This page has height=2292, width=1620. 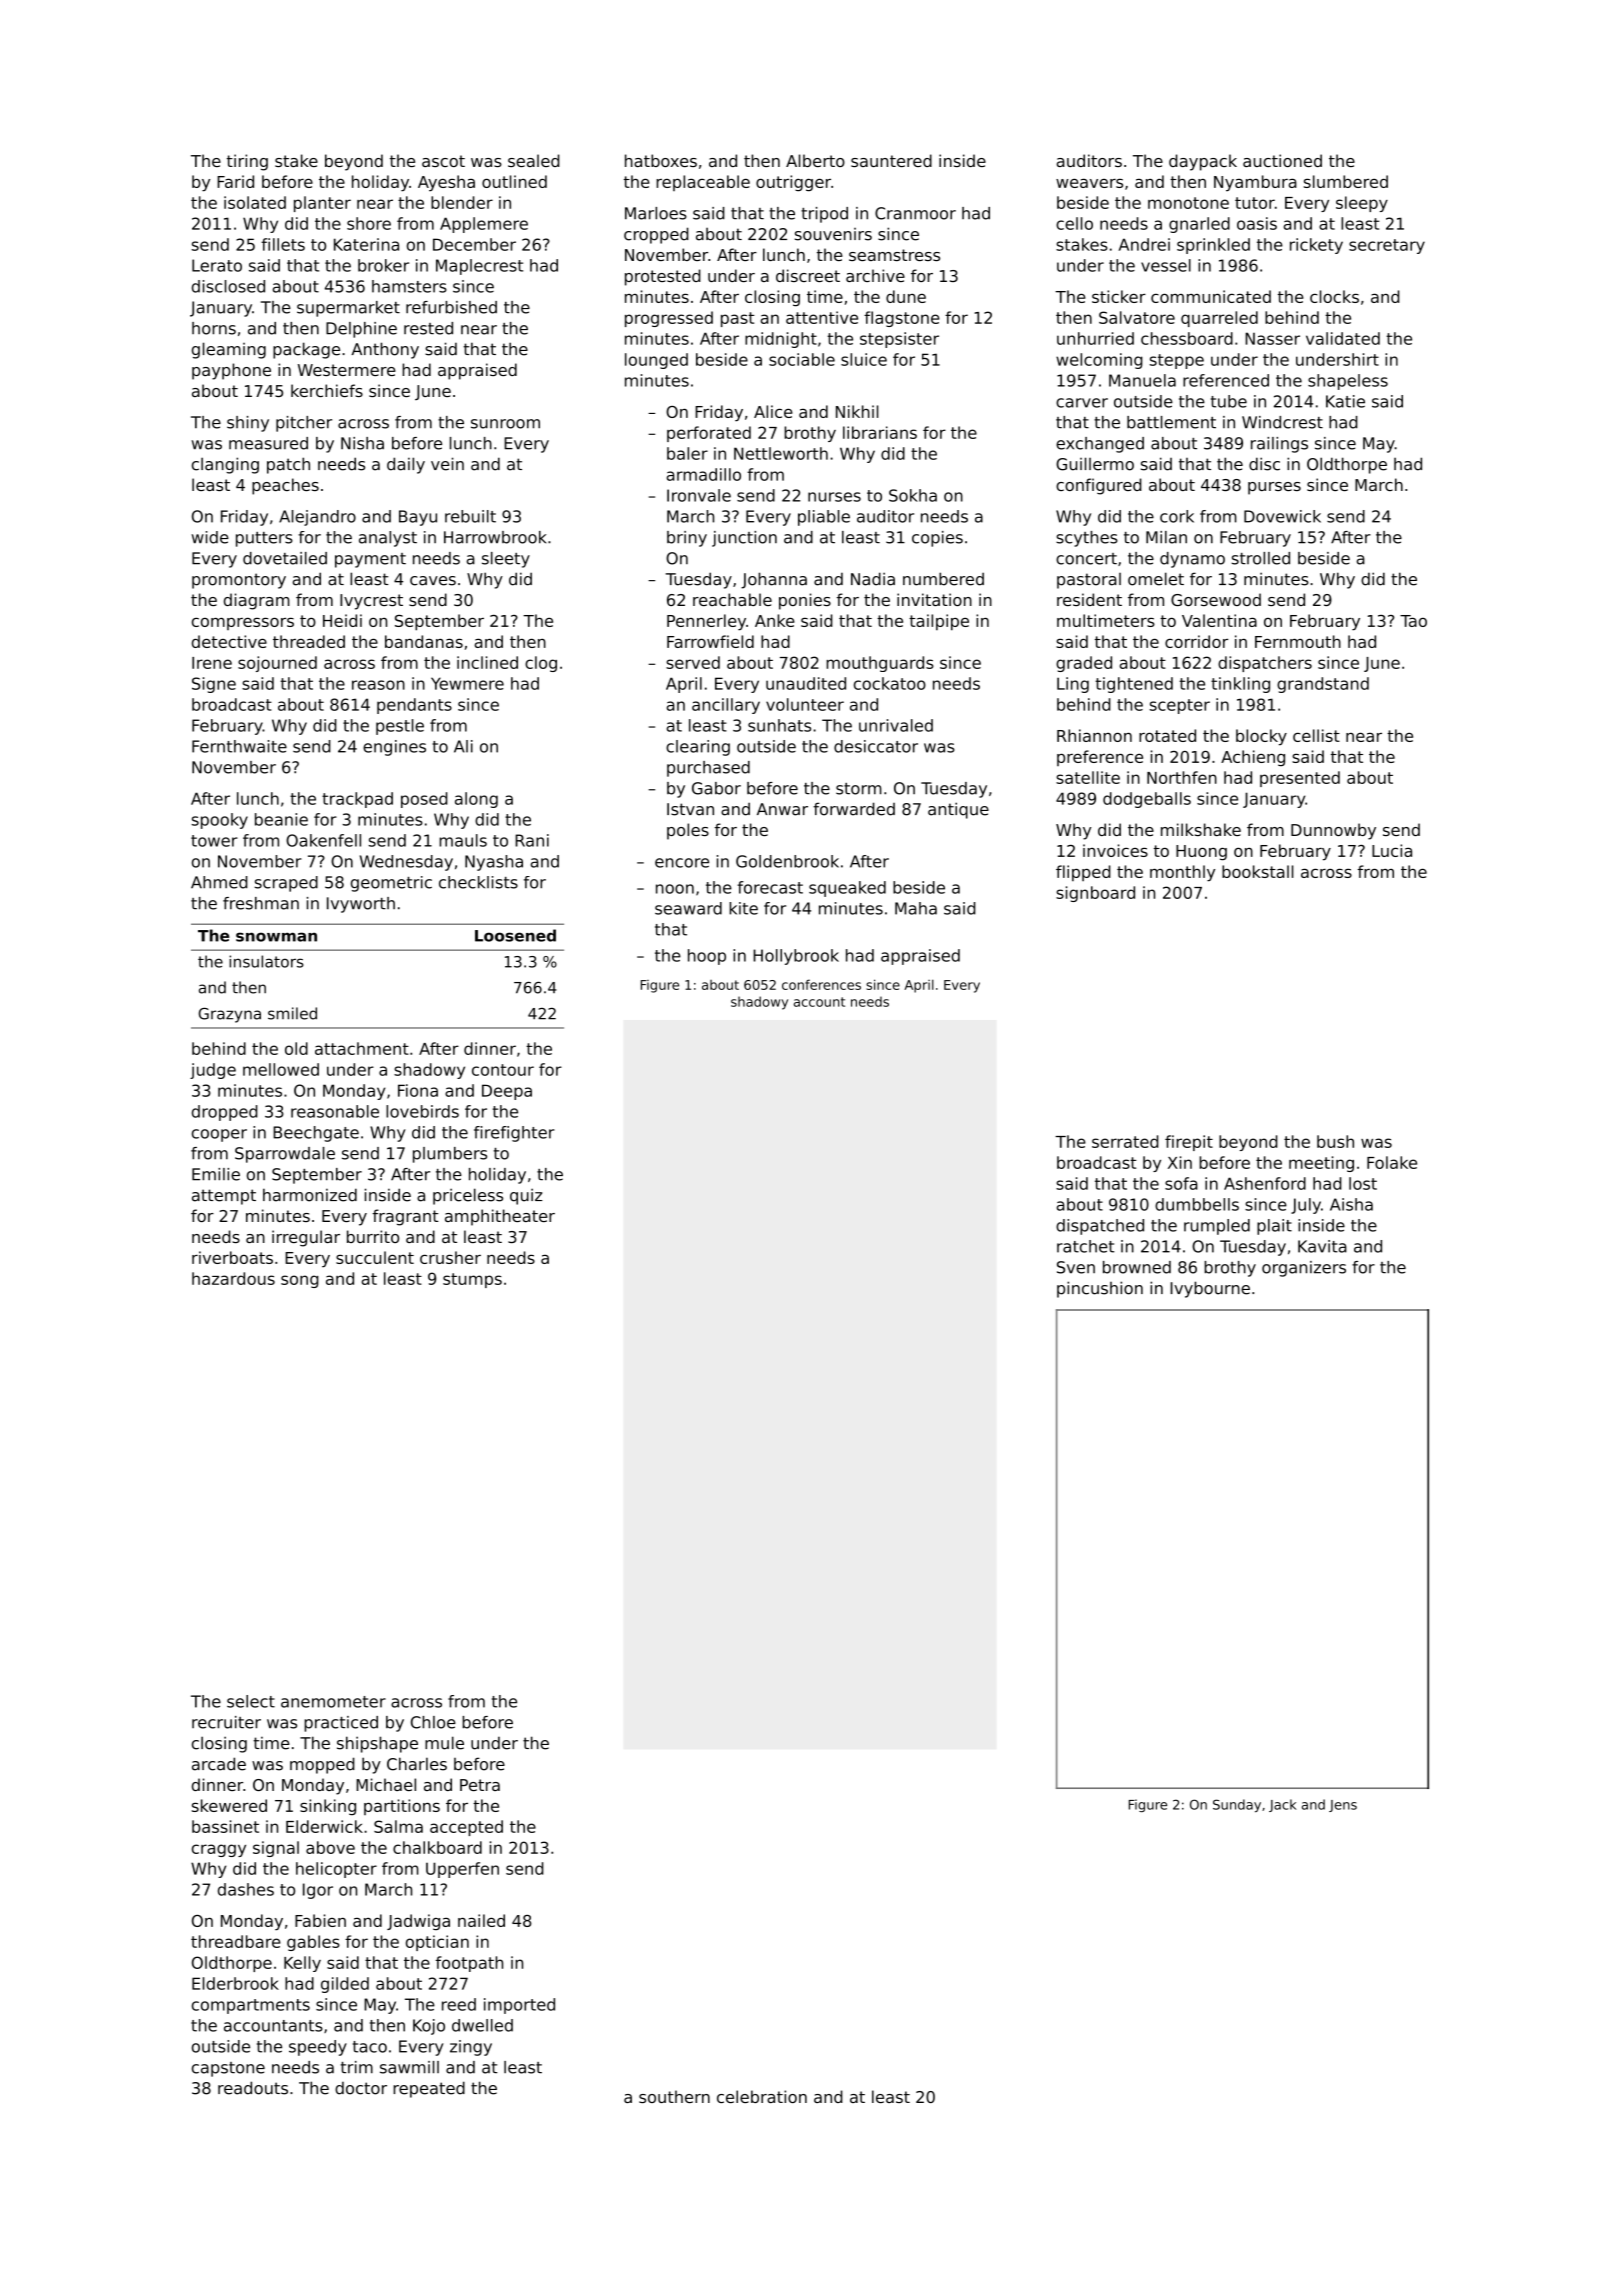 What do you see at coordinates (342, 620) in the page?
I see `Heidi` at bounding box center [342, 620].
